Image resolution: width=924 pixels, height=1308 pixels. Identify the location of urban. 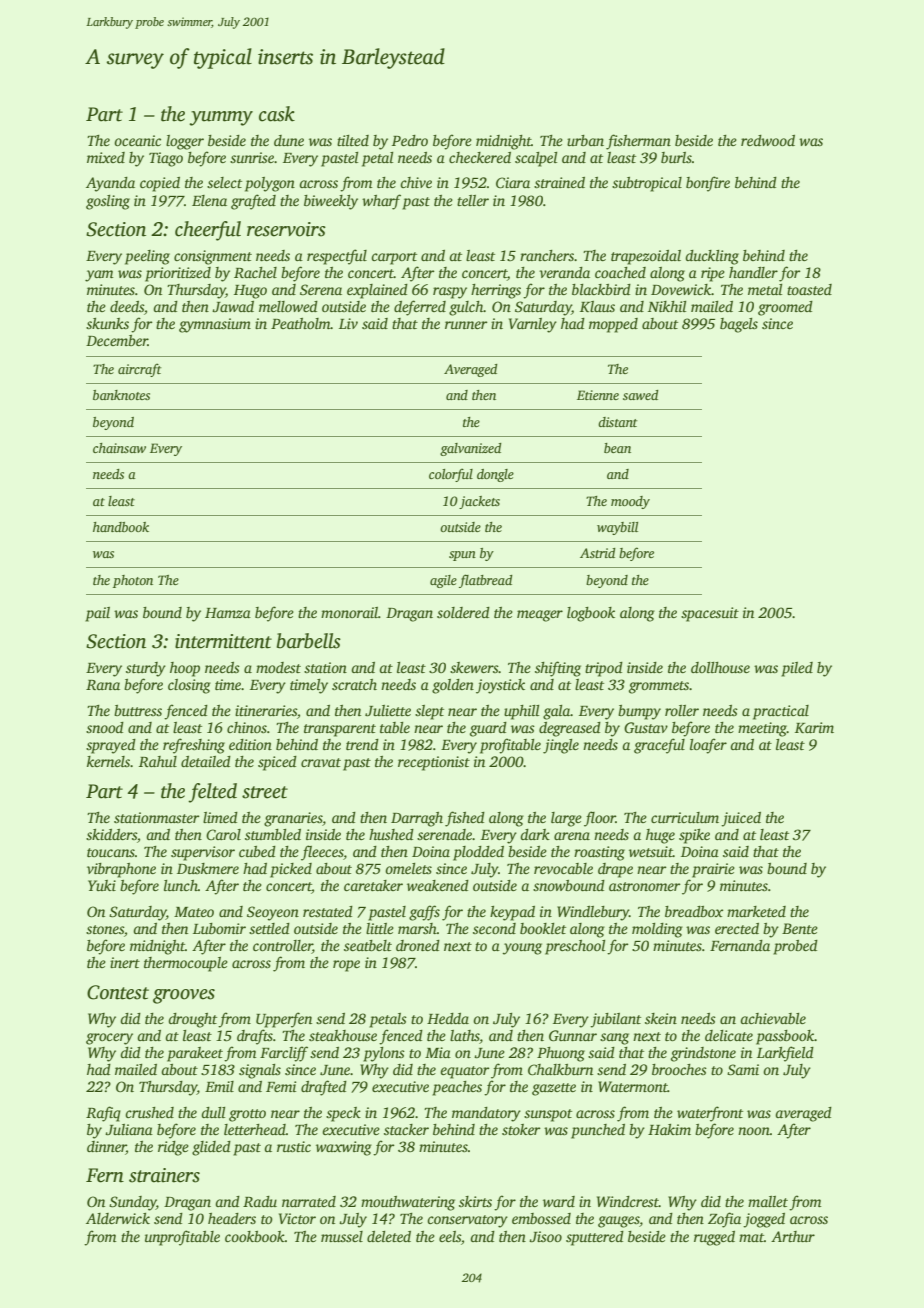
(585, 140).
